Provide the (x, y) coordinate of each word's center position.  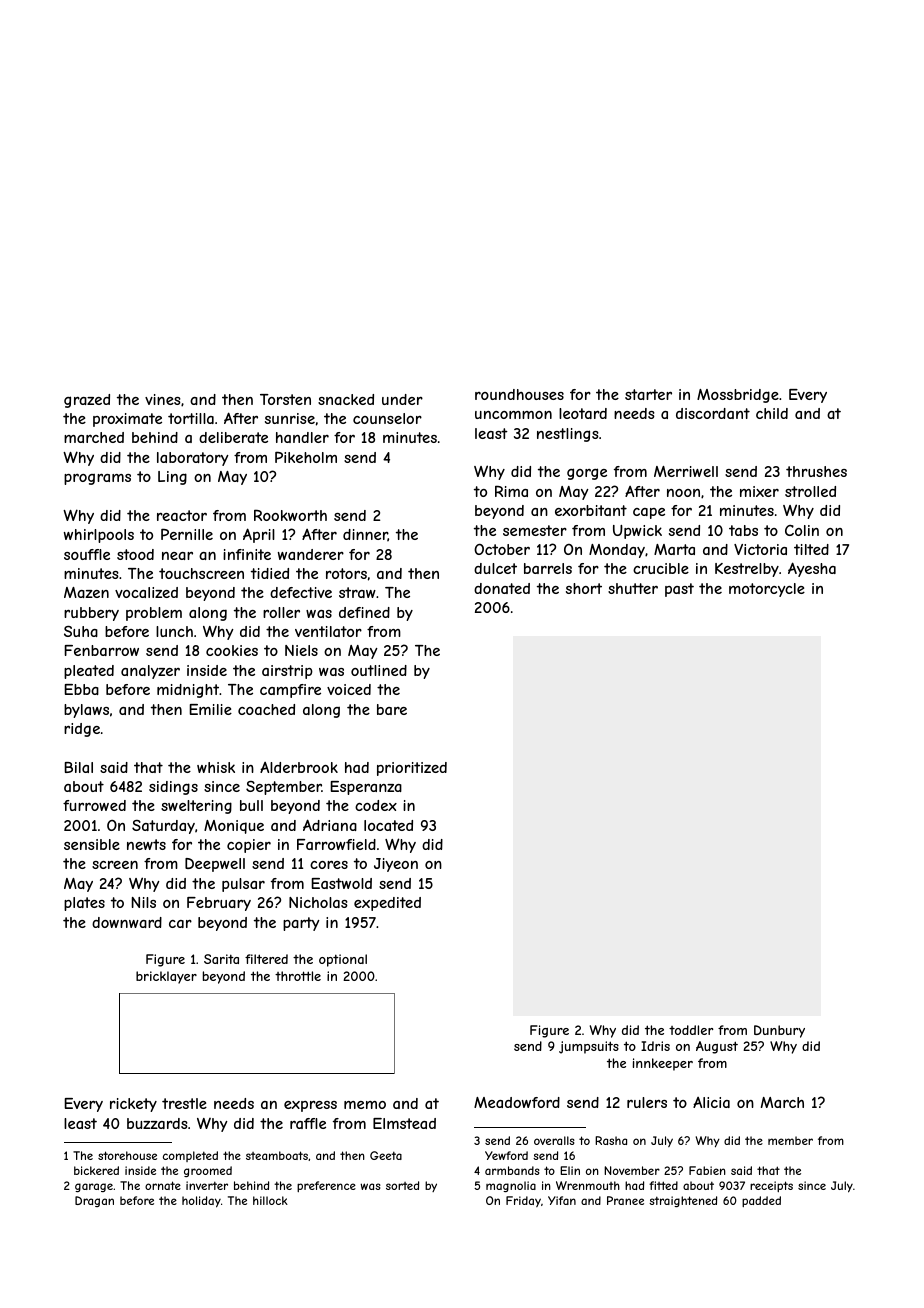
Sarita (221, 959)
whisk (216, 767)
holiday (201, 1202)
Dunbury (779, 1031)
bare (392, 709)
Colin (802, 530)
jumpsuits (589, 1047)
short (584, 588)
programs (97, 479)
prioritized (412, 769)
